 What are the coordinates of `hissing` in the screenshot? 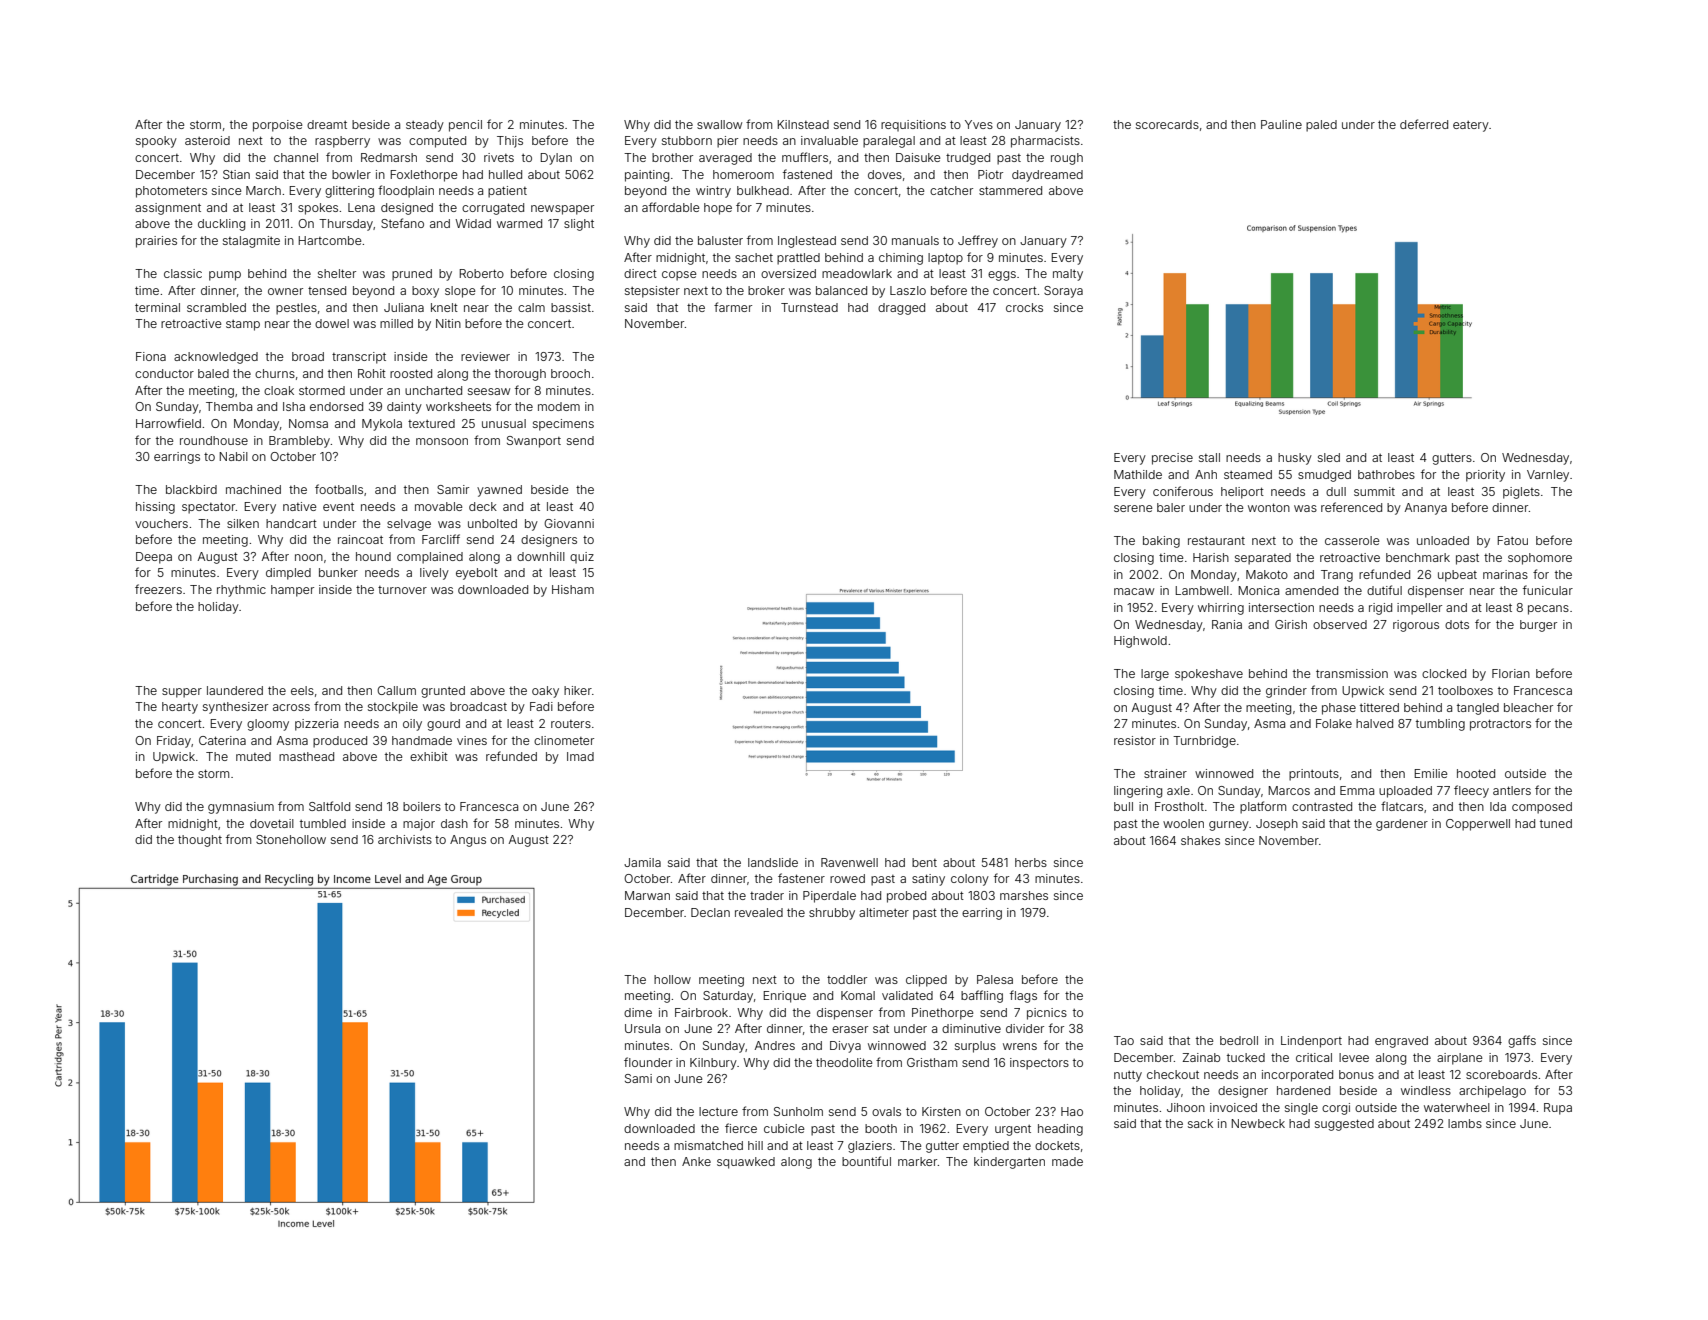 It's located at (155, 508).
